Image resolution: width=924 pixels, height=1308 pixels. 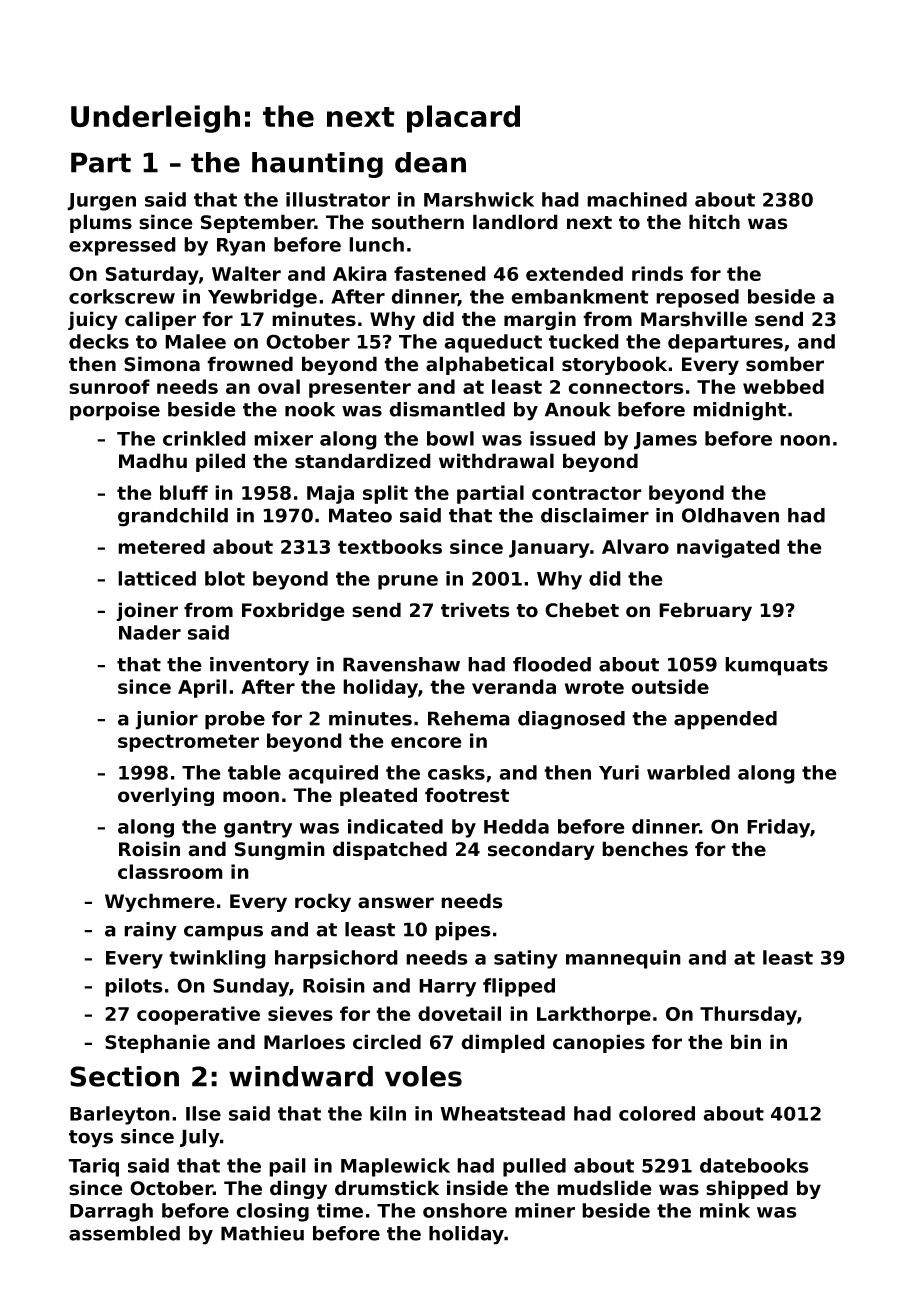 What do you see at coordinates (697, 298) in the screenshot?
I see `reposed` at bounding box center [697, 298].
